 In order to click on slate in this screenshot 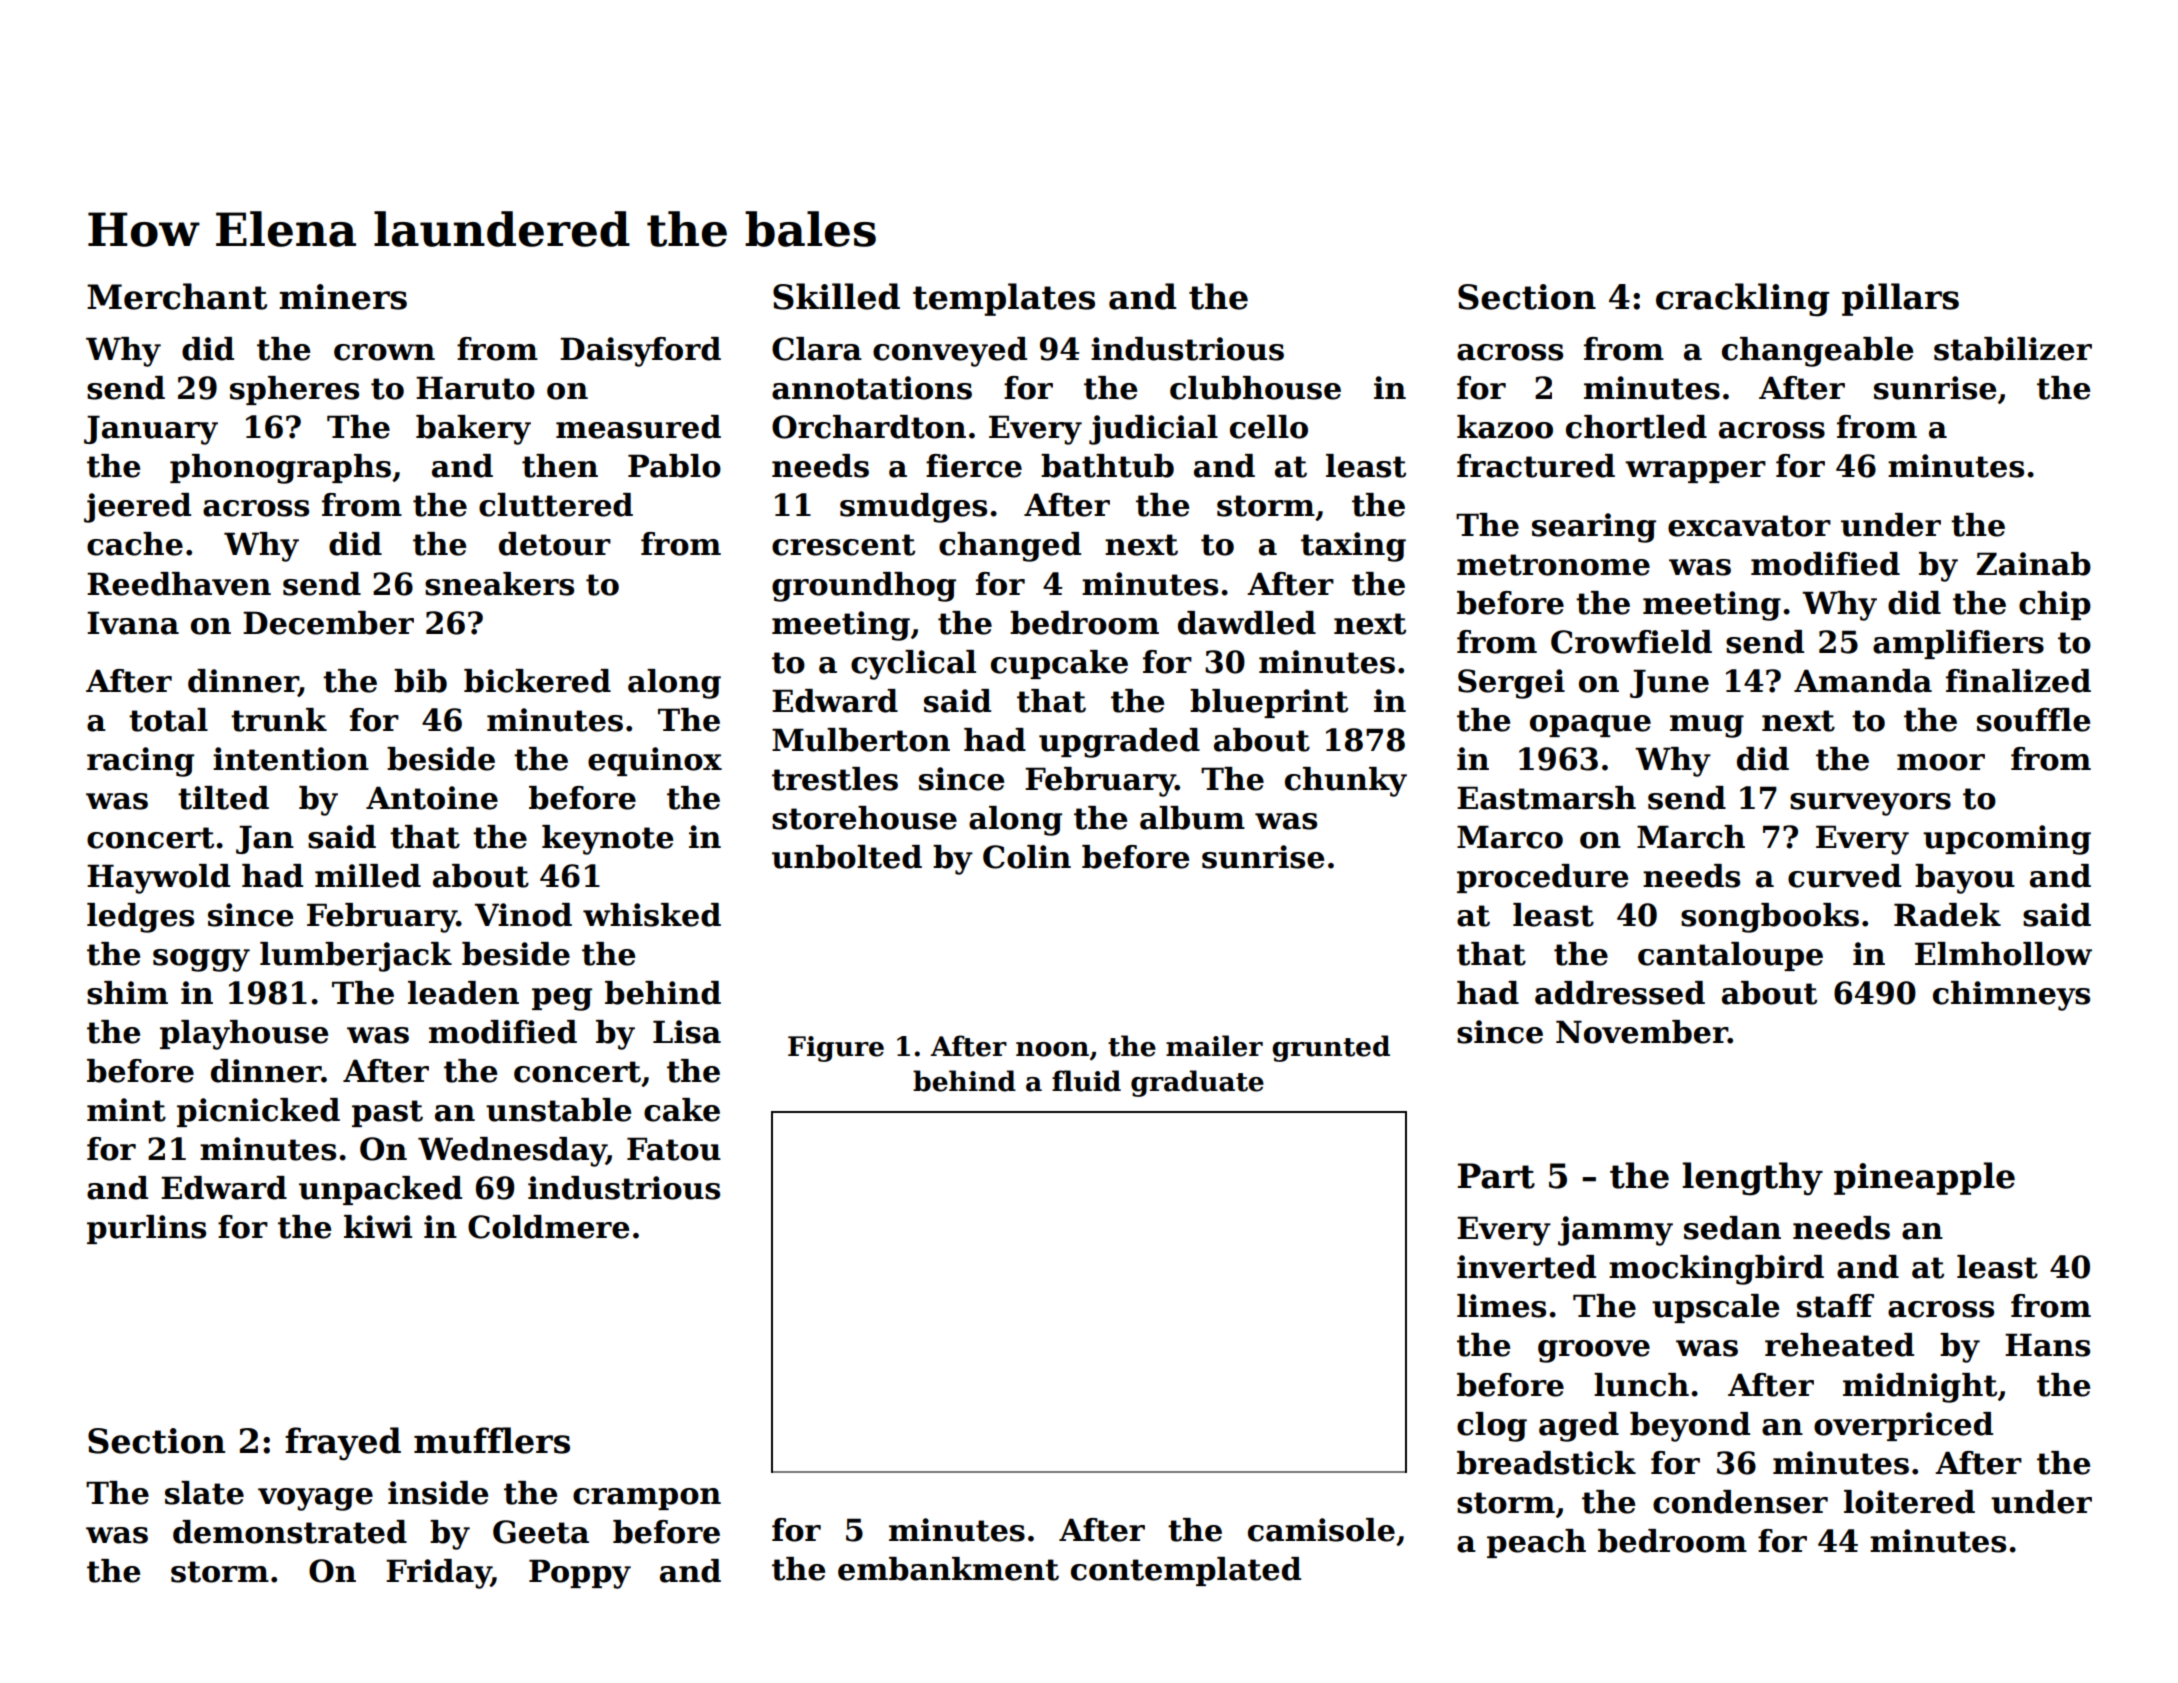, I will do `click(204, 1493)`.
